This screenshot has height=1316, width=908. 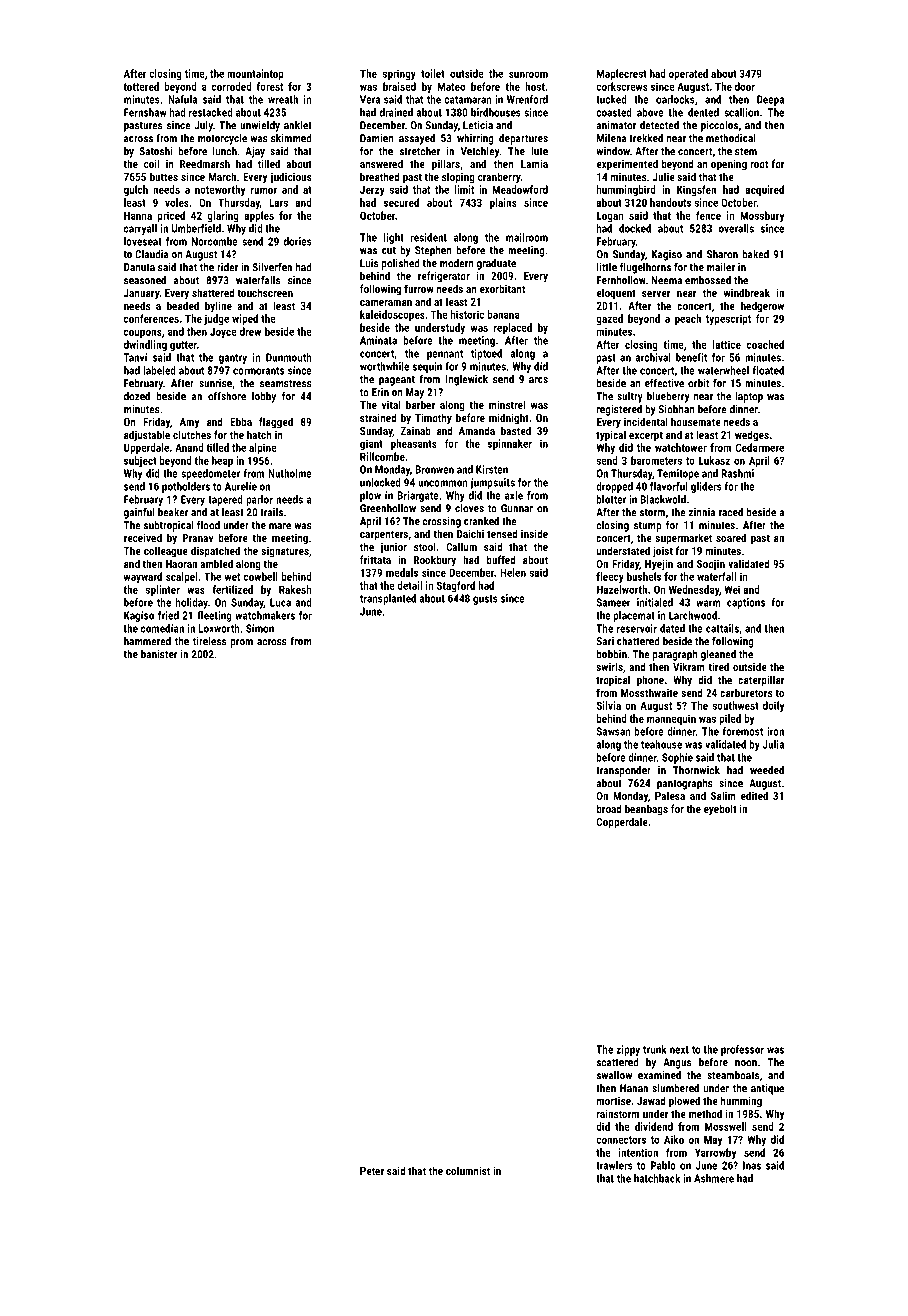 What do you see at coordinates (189, 447) in the screenshot?
I see `Anand` at bounding box center [189, 447].
